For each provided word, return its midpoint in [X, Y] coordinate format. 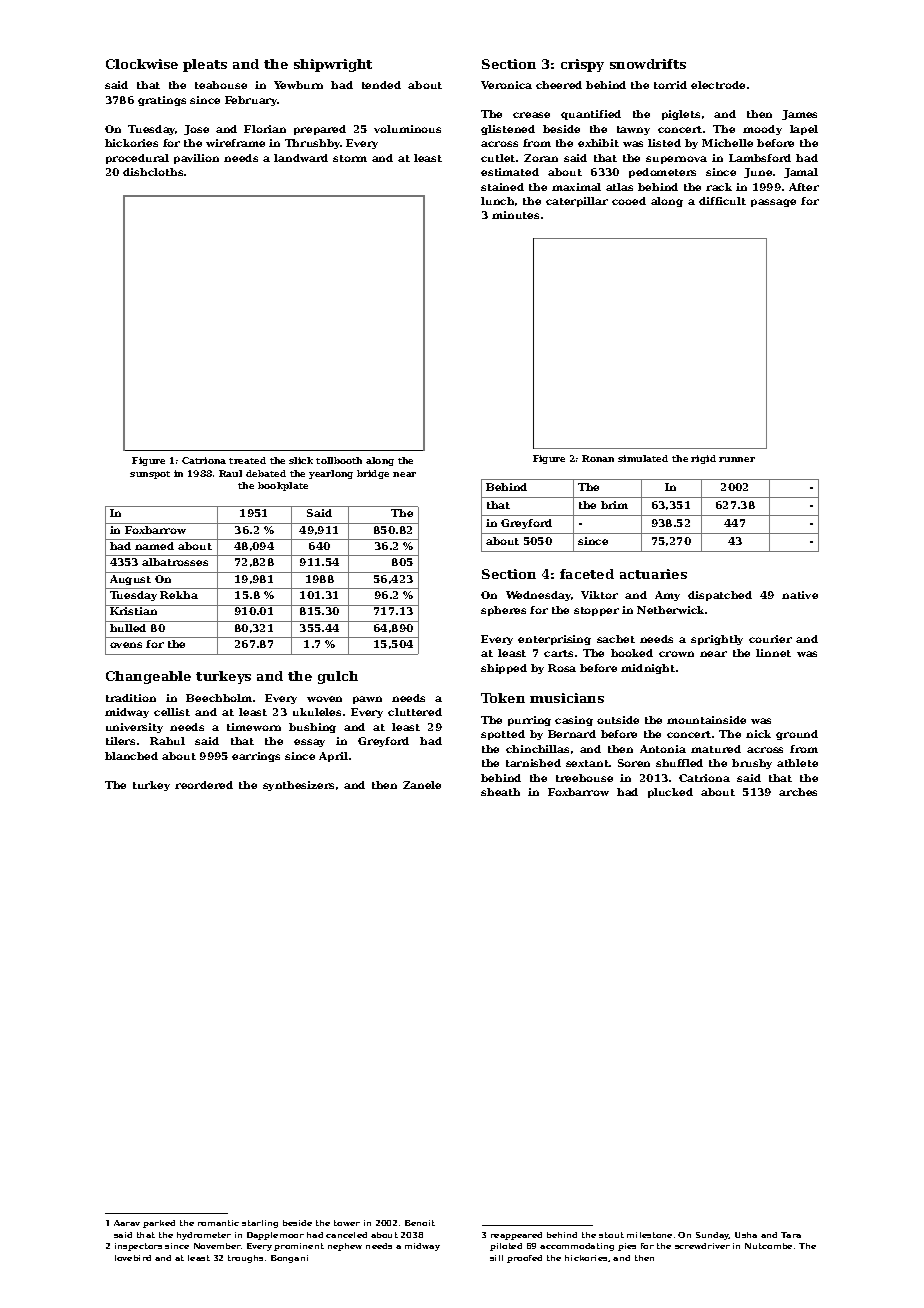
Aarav [127, 1223]
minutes [515, 215]
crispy [582, 65]
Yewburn [298, 85]
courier [770, 639]
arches [798, 792]
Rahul [167, 741]
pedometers [662, 173]
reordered [204, 785]
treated [247, 460]
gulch [338, 677]
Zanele [422, 785]
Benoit [420, 1223]
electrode [718, 85]
